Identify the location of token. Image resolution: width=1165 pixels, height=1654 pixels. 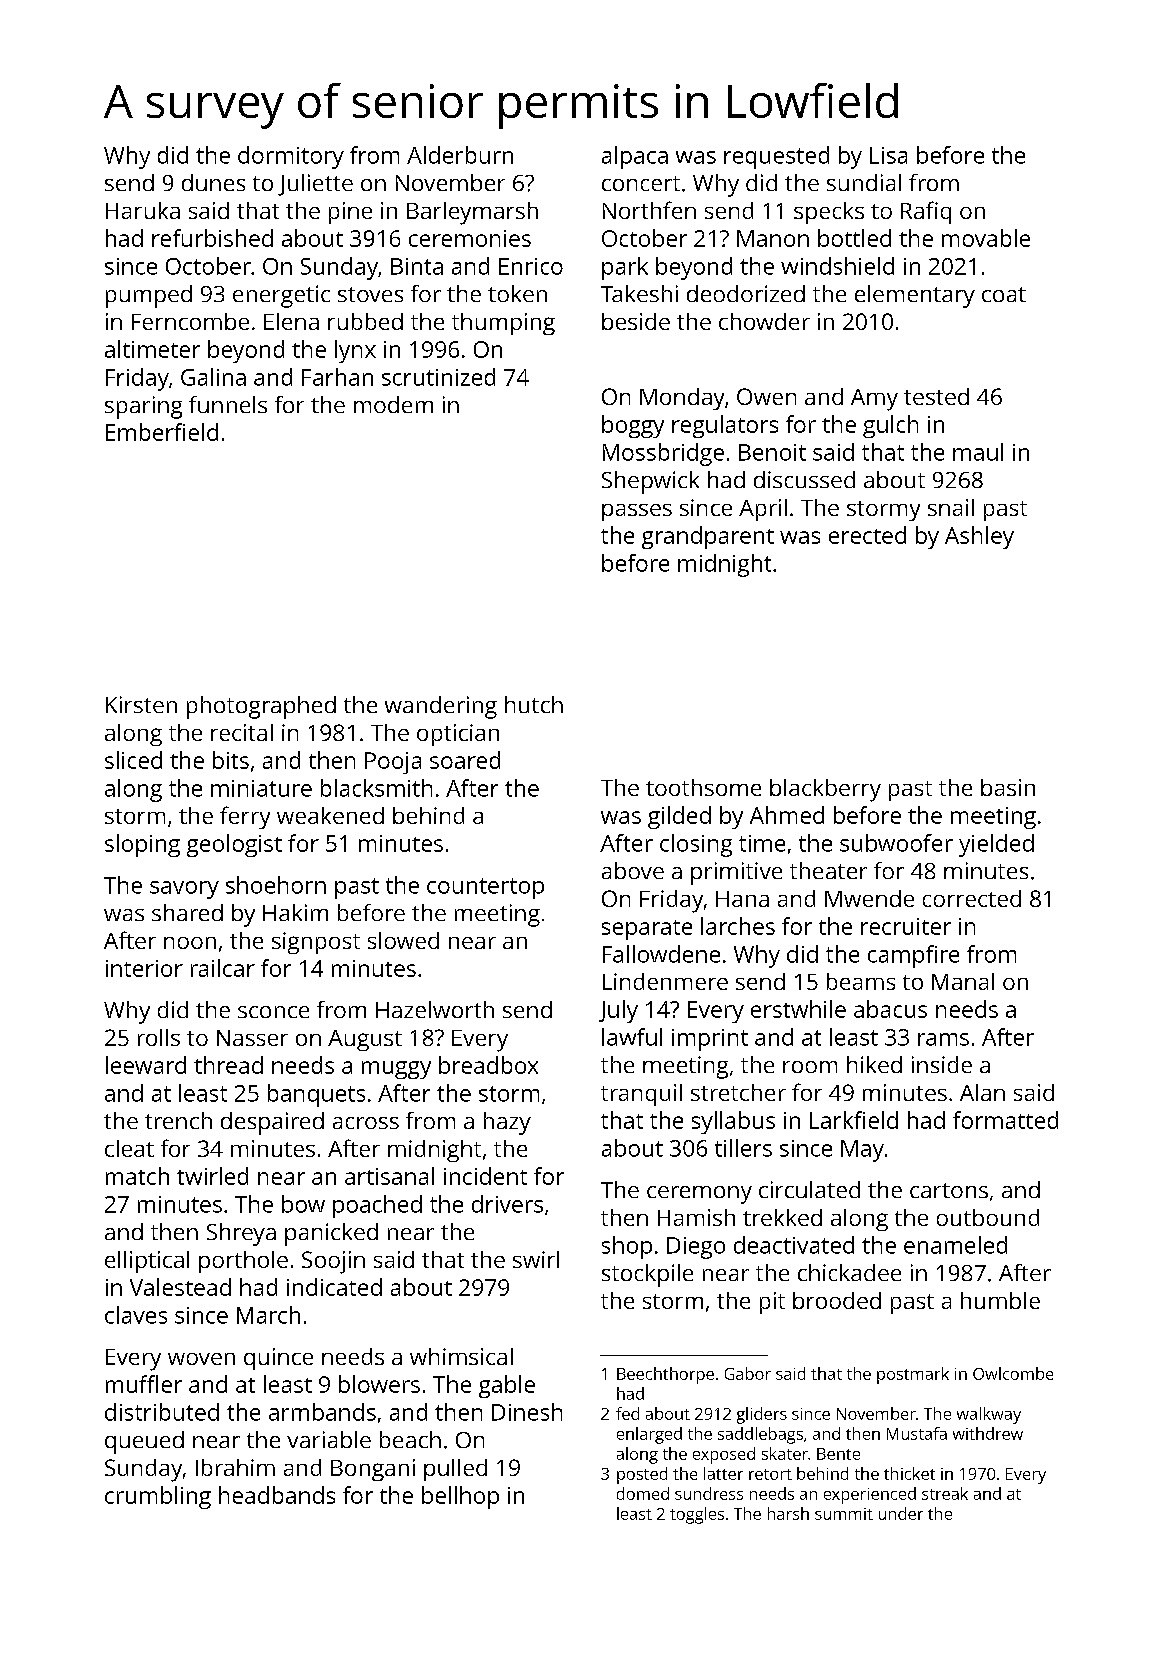
(517, 293).
